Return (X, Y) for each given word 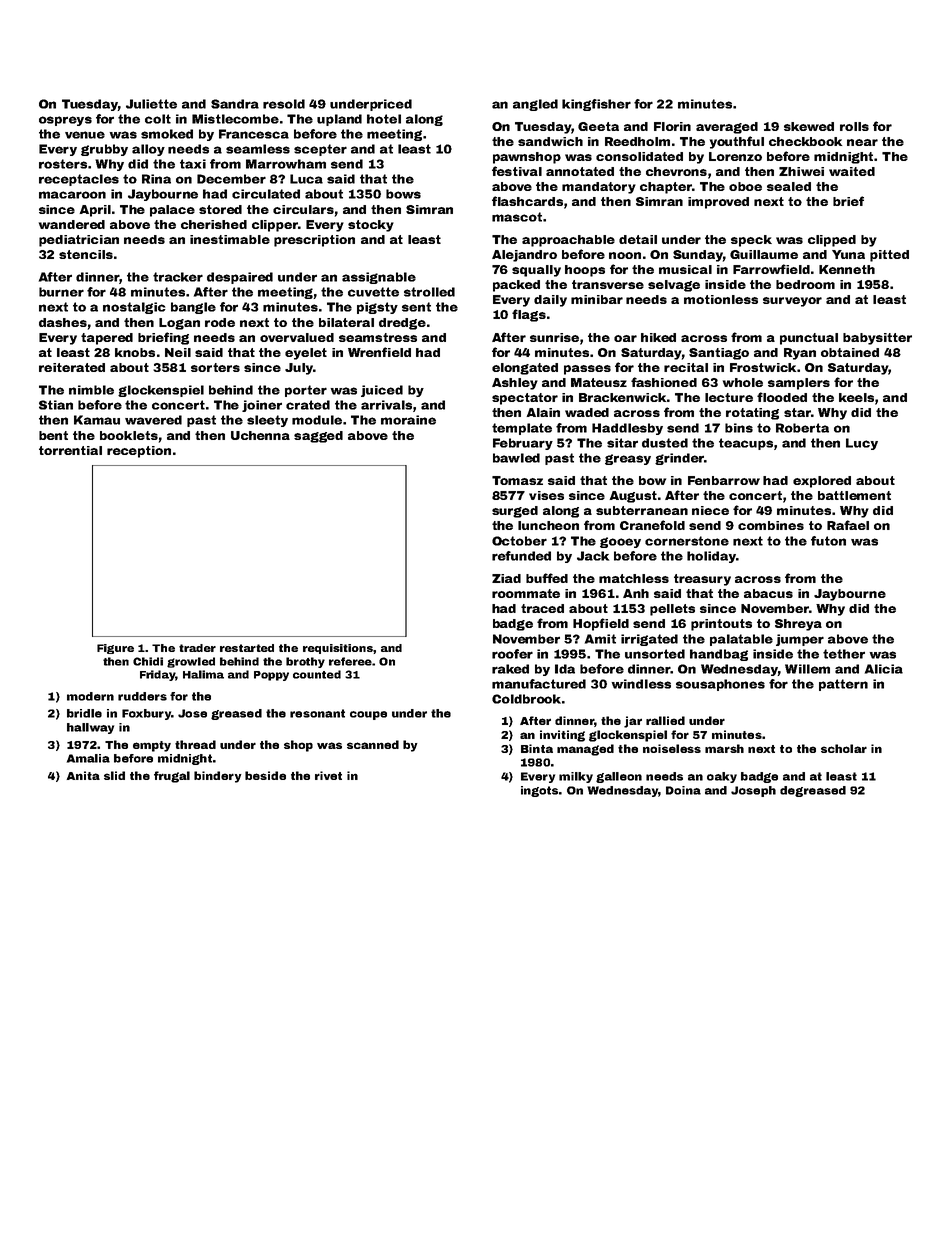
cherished (214, 224)
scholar (844, 748)
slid (114, 775)
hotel (384, 119)
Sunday (698, 256)
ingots (539, 791)
